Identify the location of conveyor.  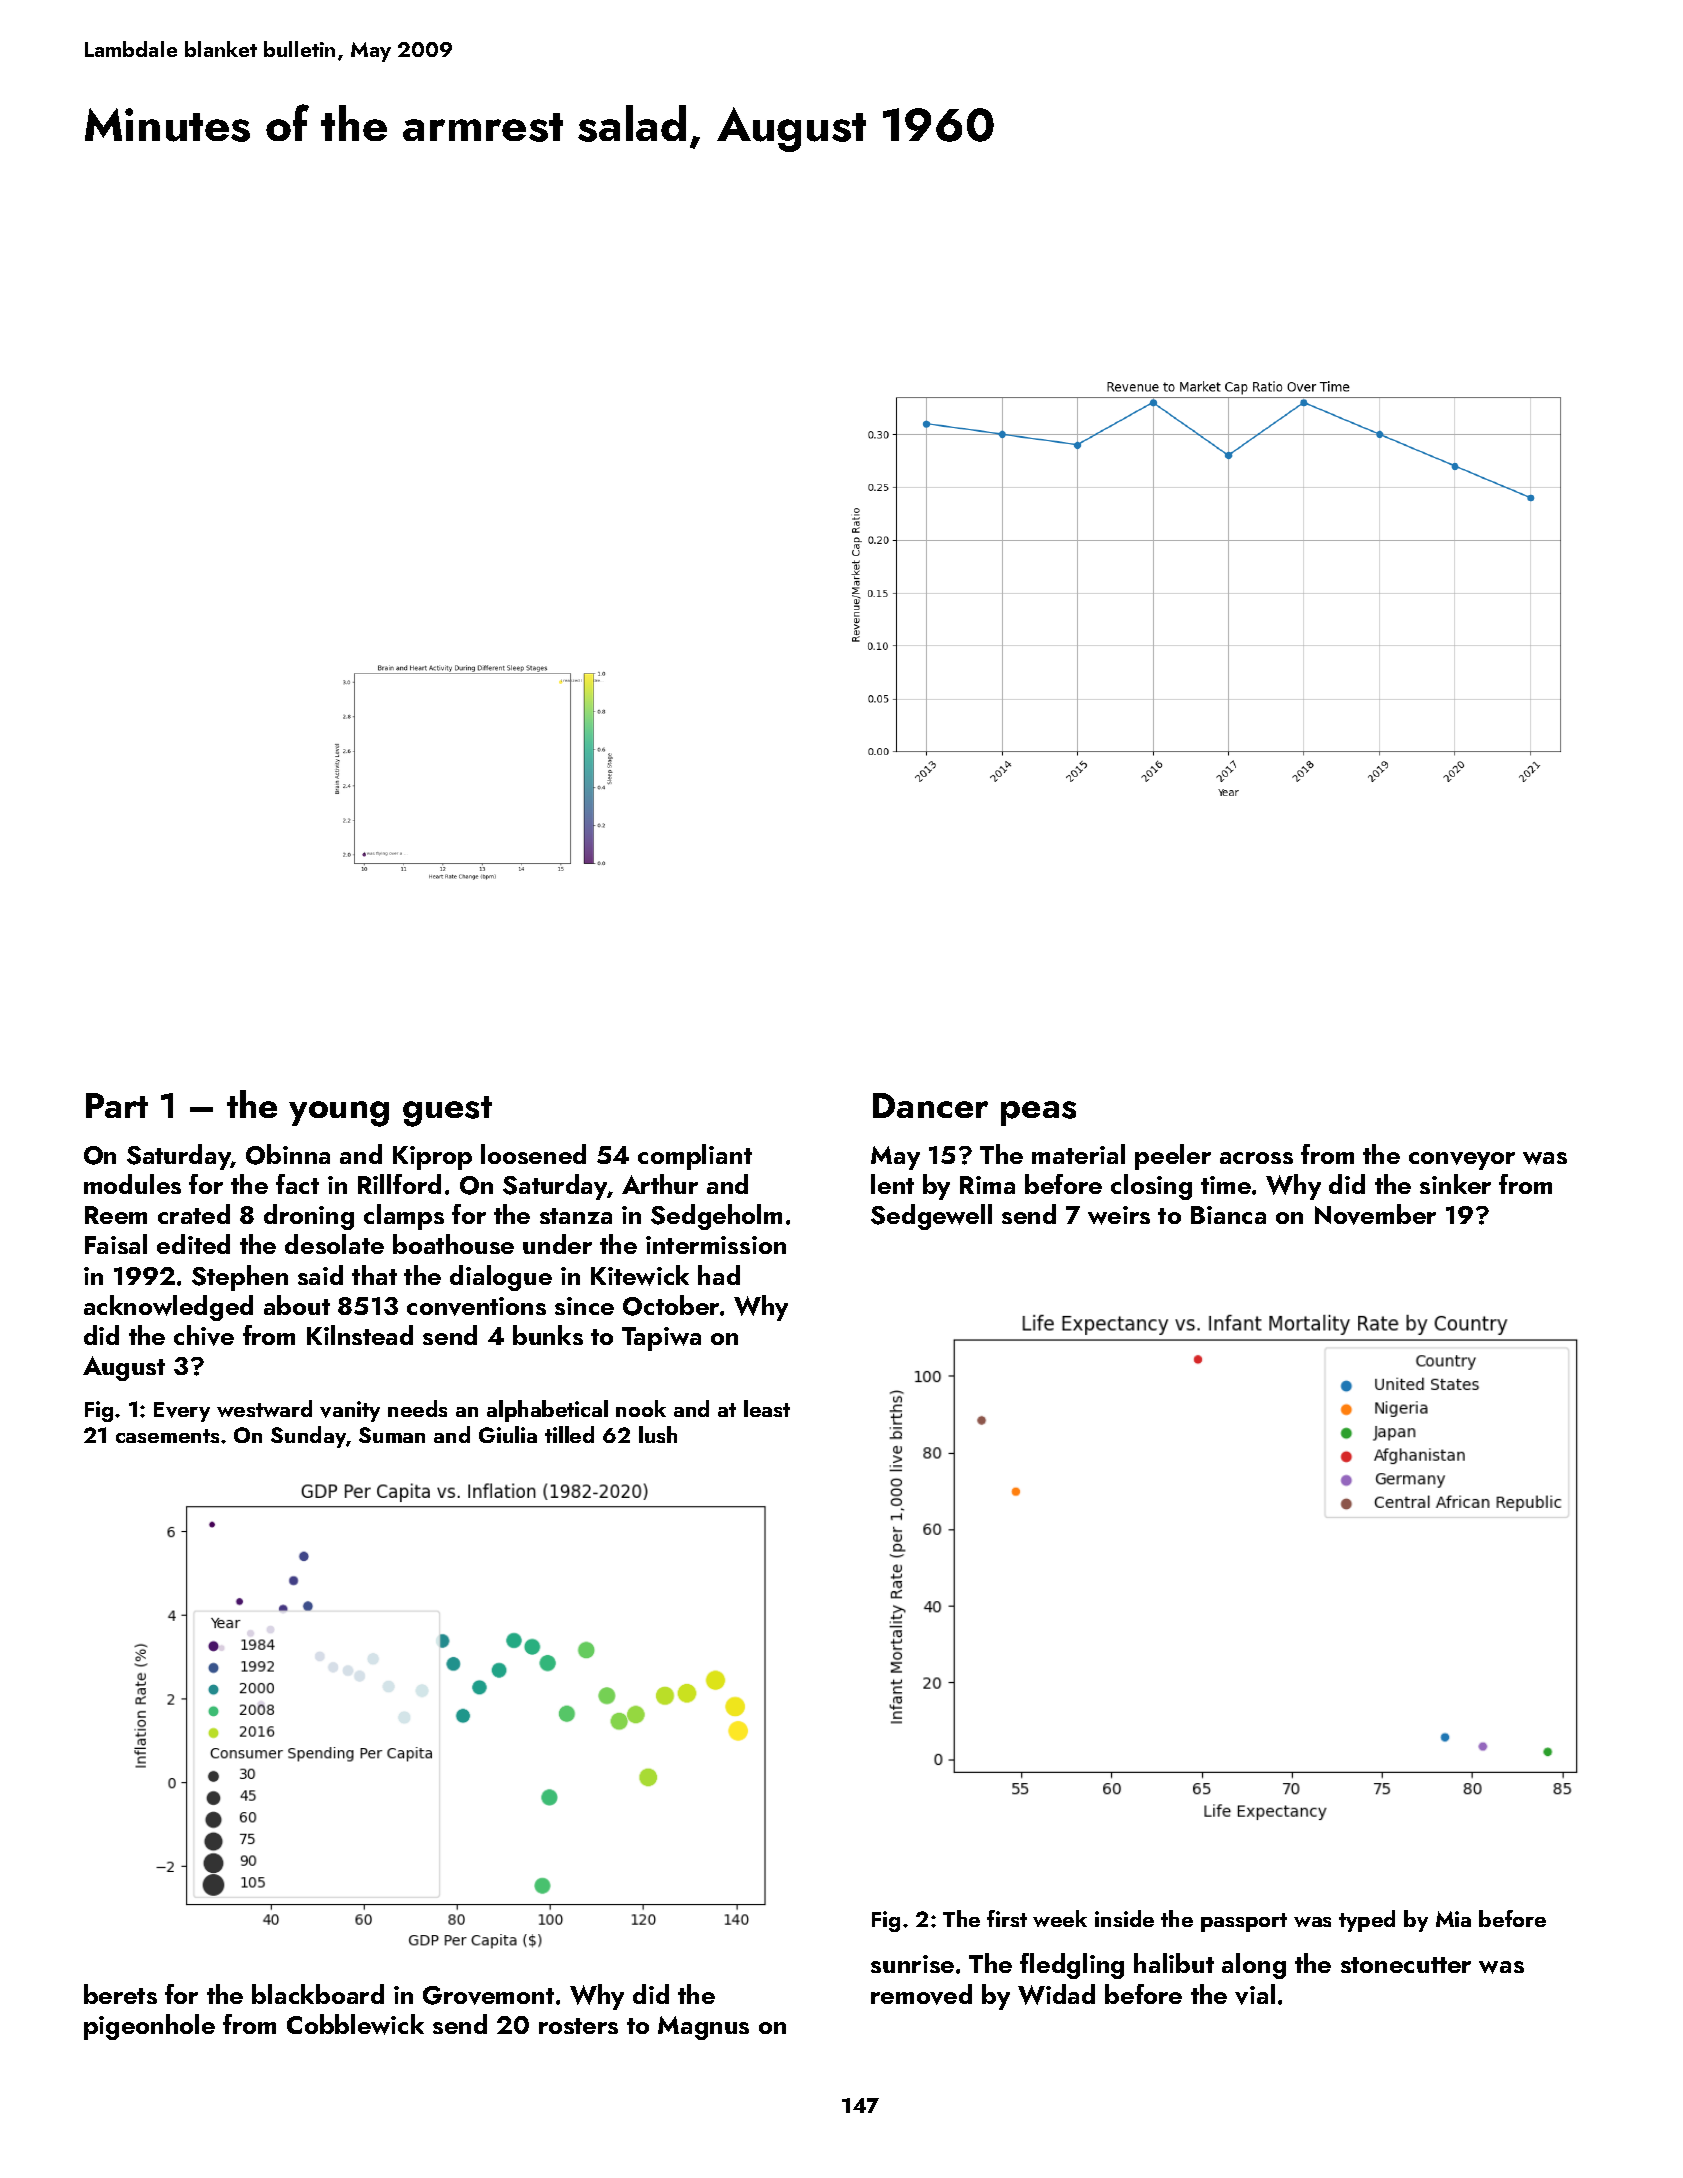
(1462, 1161).
